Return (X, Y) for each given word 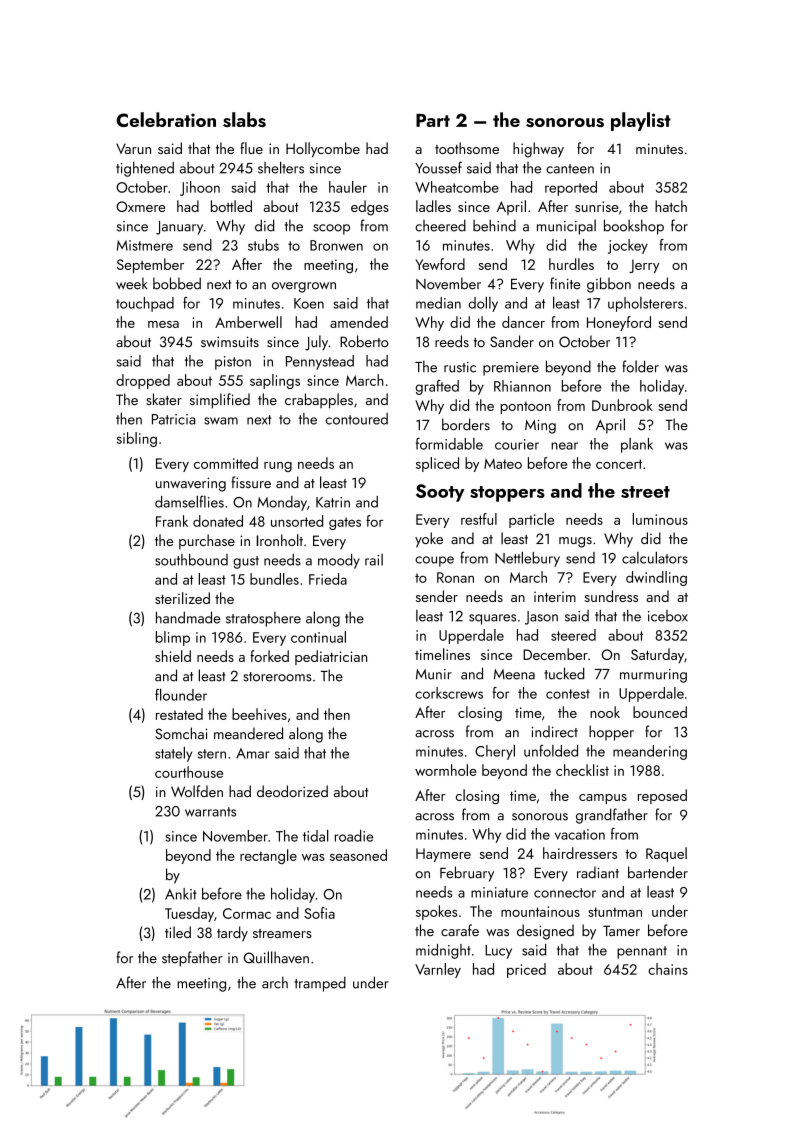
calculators (655, 557)
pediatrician (331, 657)
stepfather (192, 959)
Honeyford (619, 323)
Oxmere (140, 206)
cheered (440, 225)
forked (269, 656)
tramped (320, 984)
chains (668, 969)
